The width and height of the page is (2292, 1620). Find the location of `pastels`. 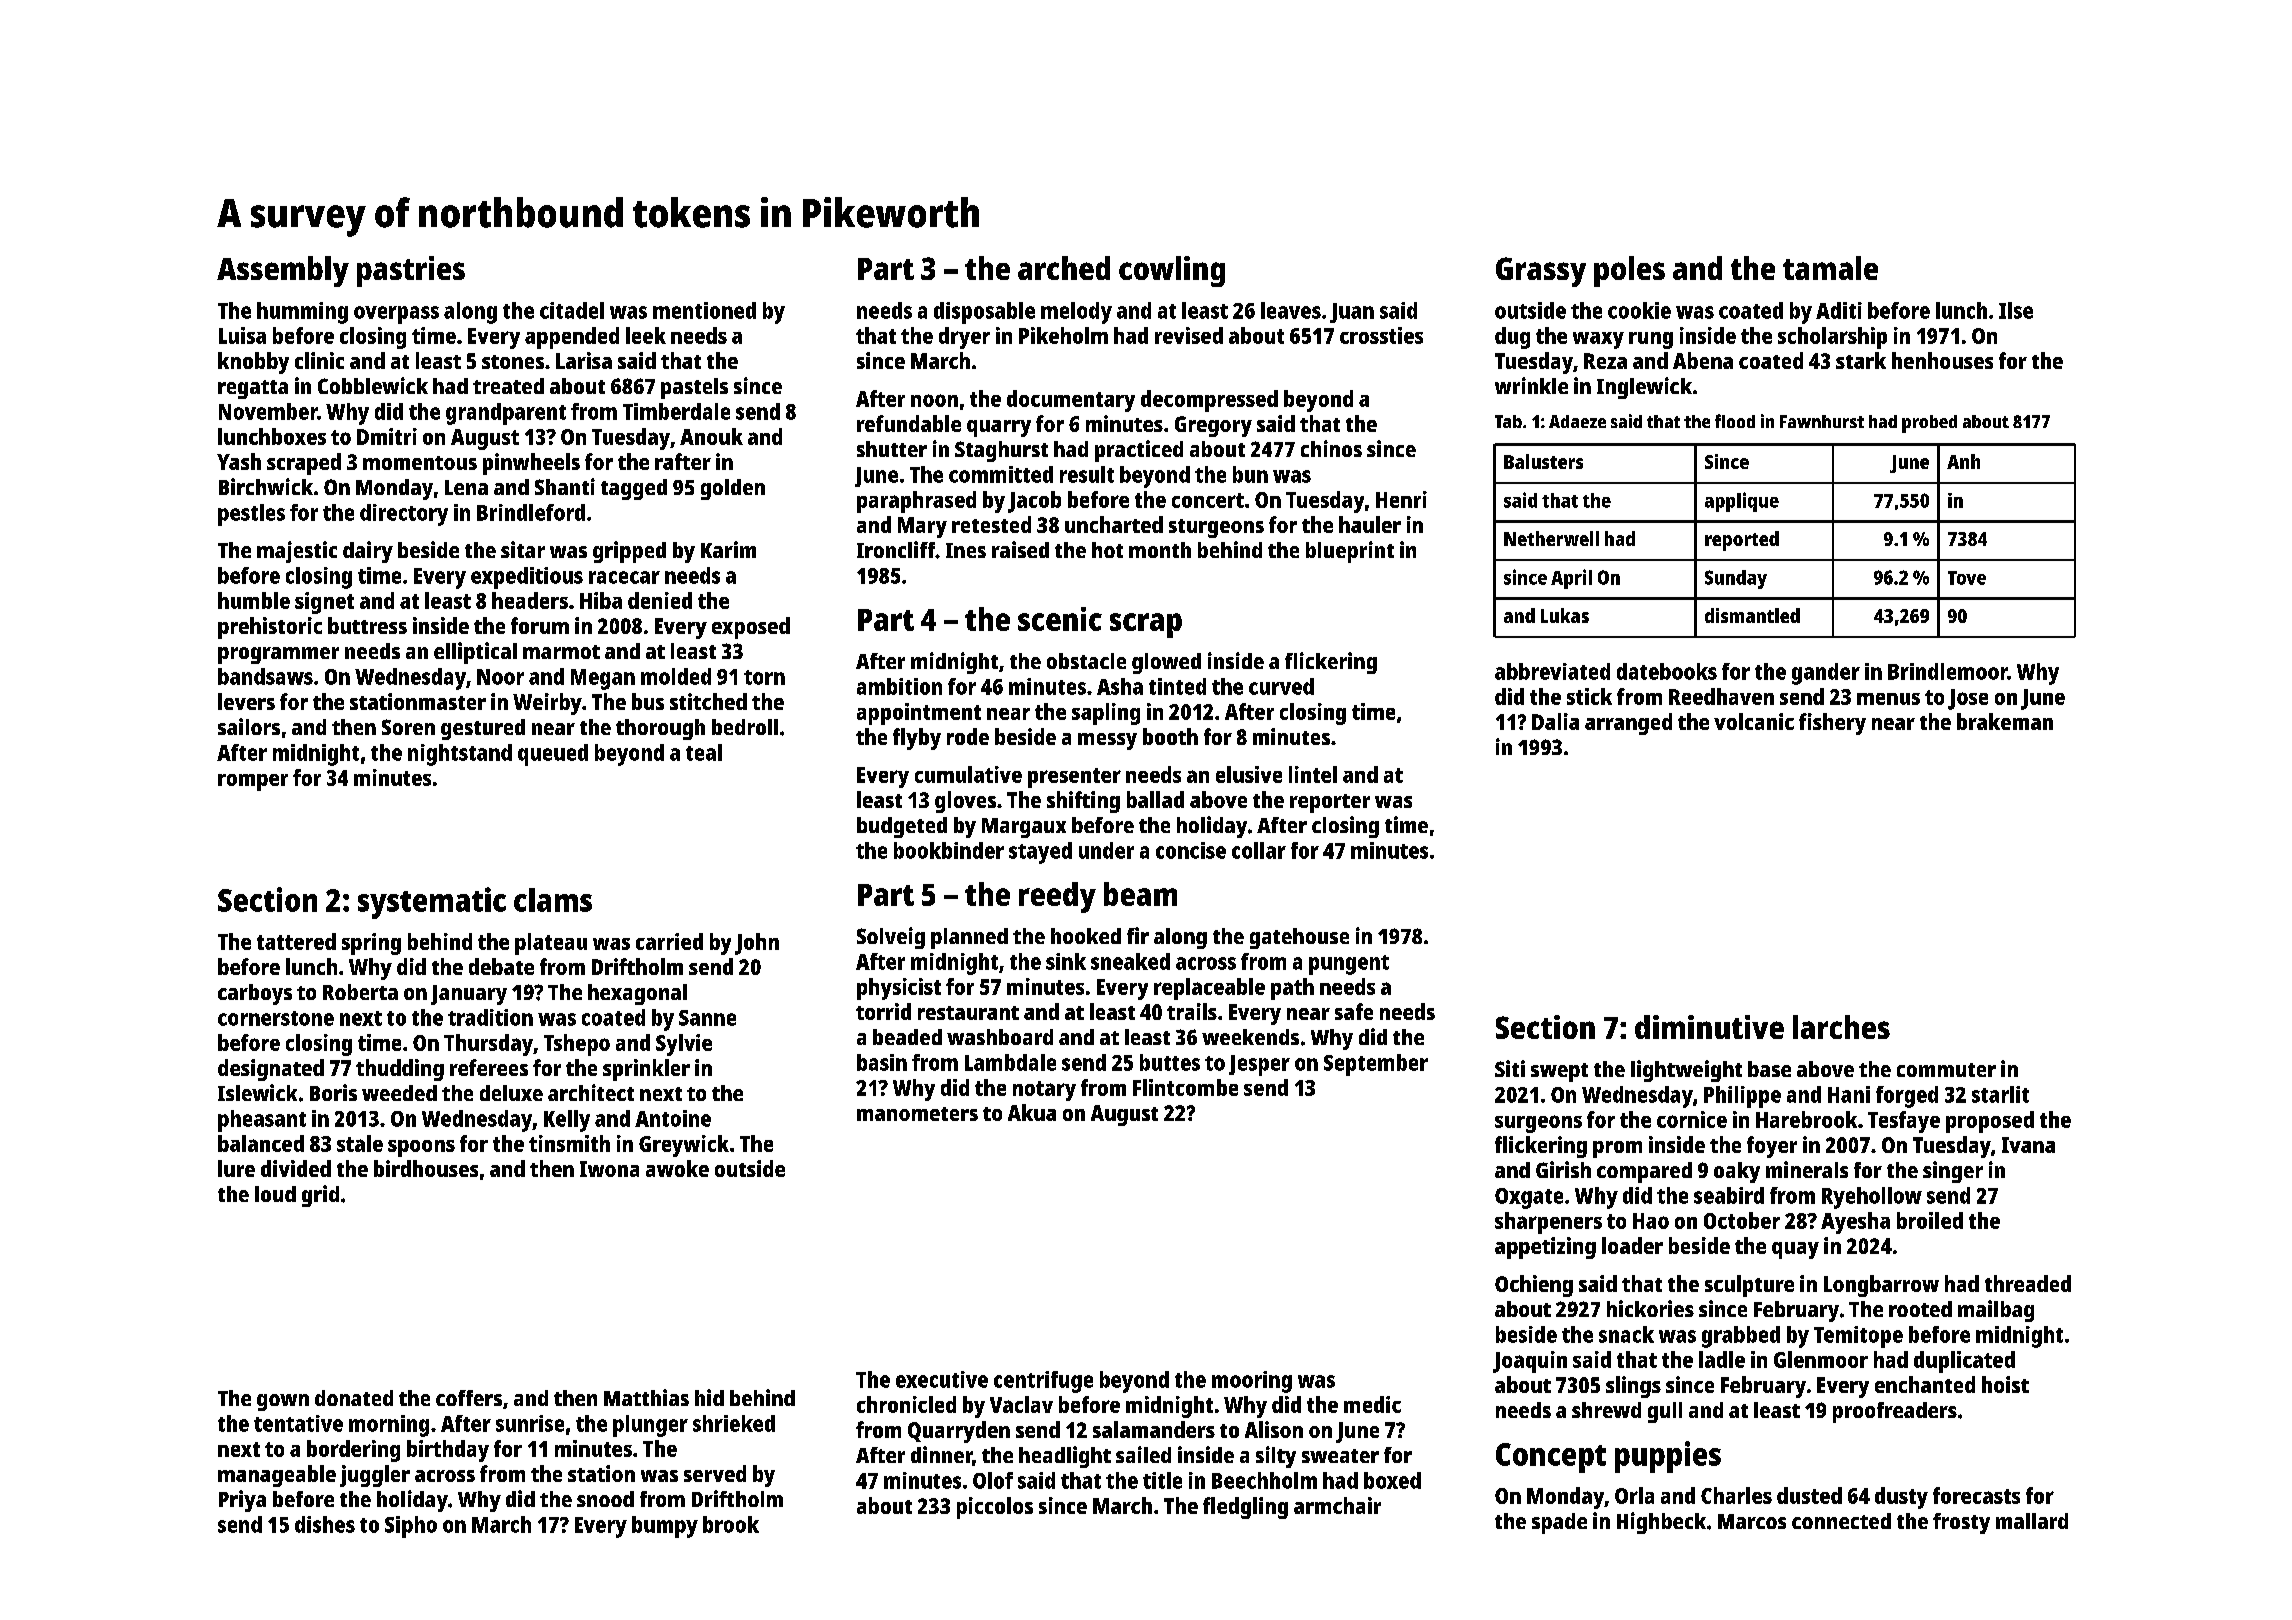

pastels is located at coordinates (694, 388).
